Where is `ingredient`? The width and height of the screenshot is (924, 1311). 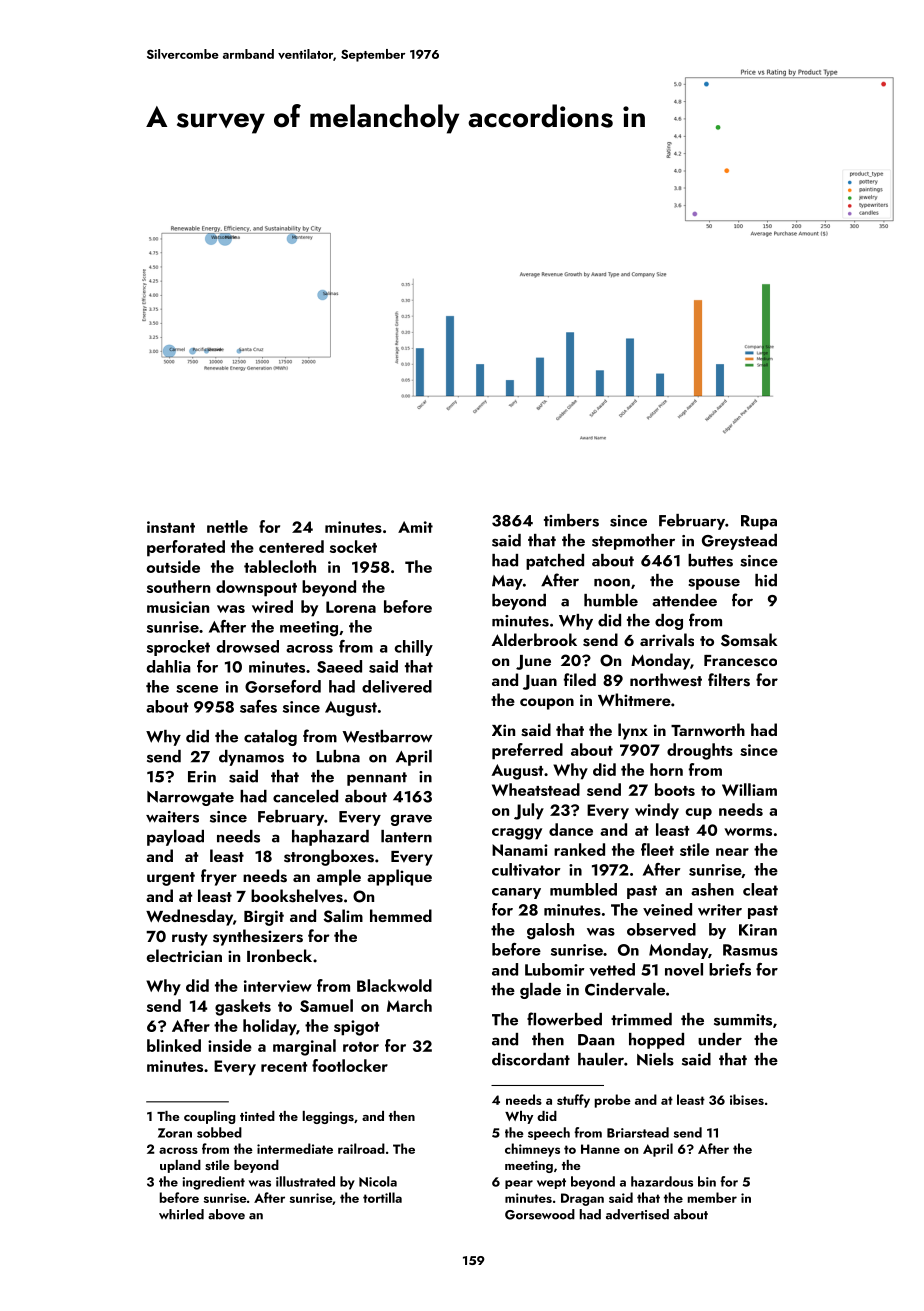
ingredient is located at coordinates (213, 1183).
